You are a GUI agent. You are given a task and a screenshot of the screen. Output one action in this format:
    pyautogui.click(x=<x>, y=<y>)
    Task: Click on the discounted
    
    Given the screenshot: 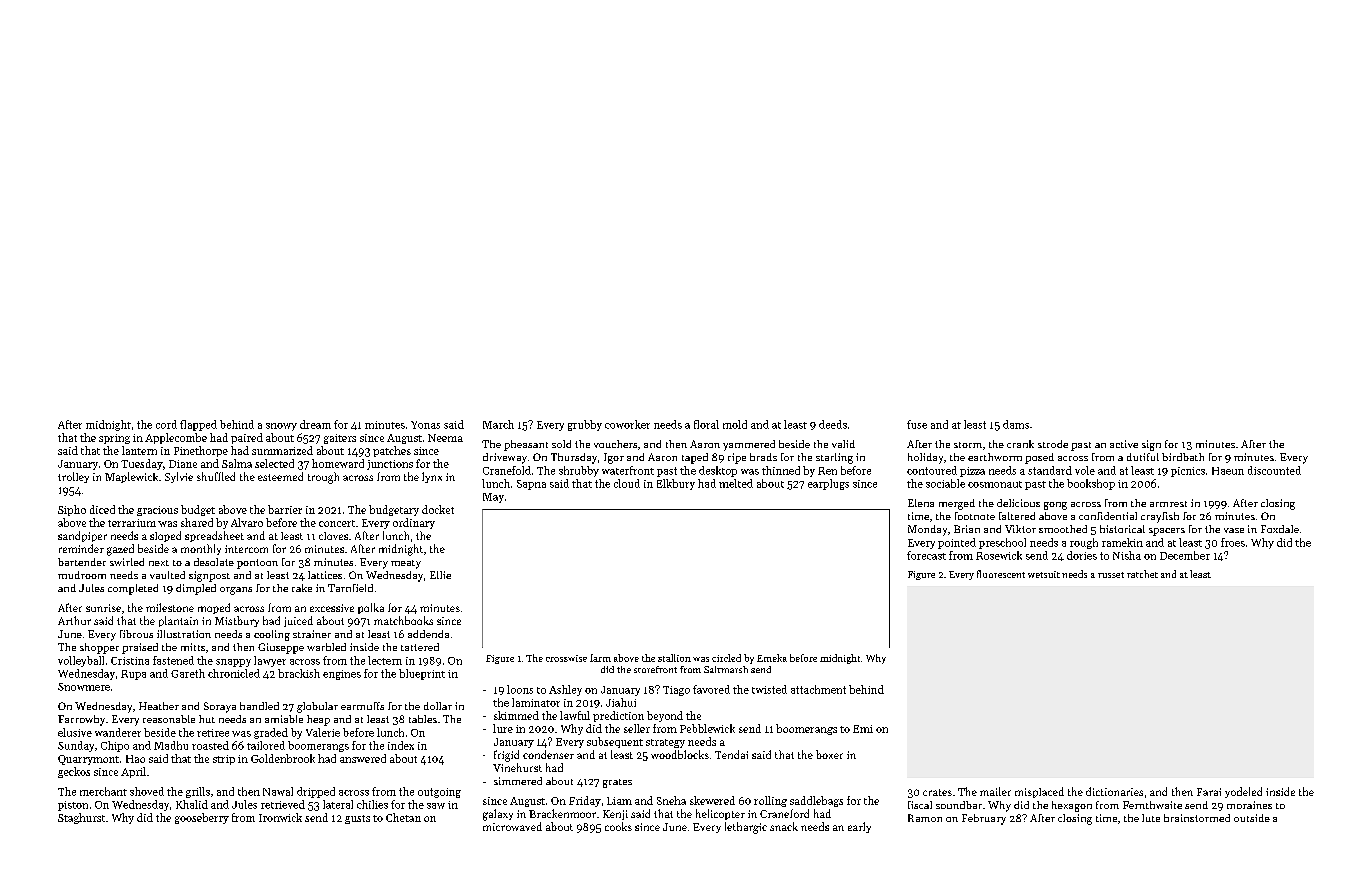 What is the action you would take?
    pyautogui.click(x=1274, y=470)
